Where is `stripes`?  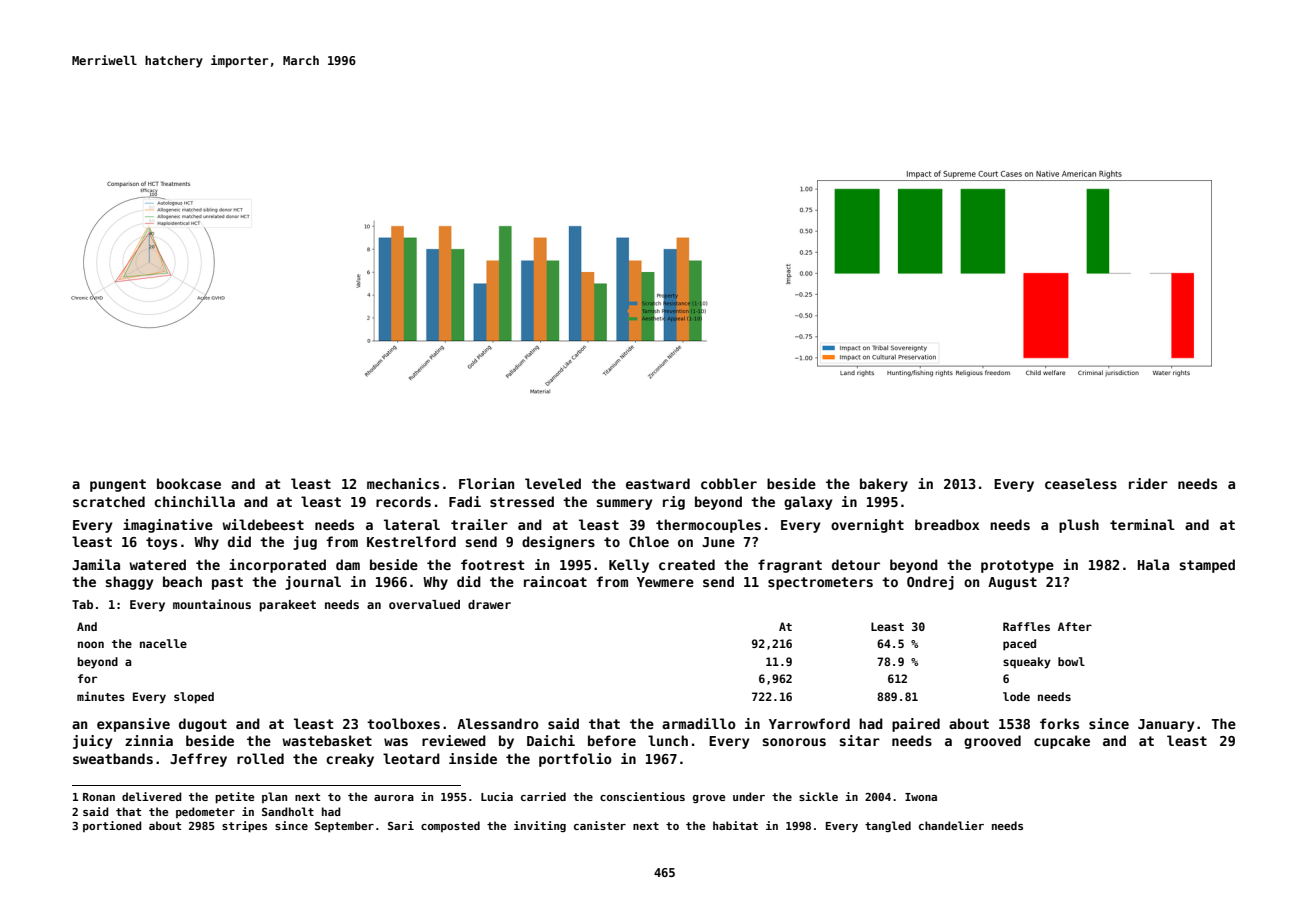 stripes is located at coordinates (244, 826).
